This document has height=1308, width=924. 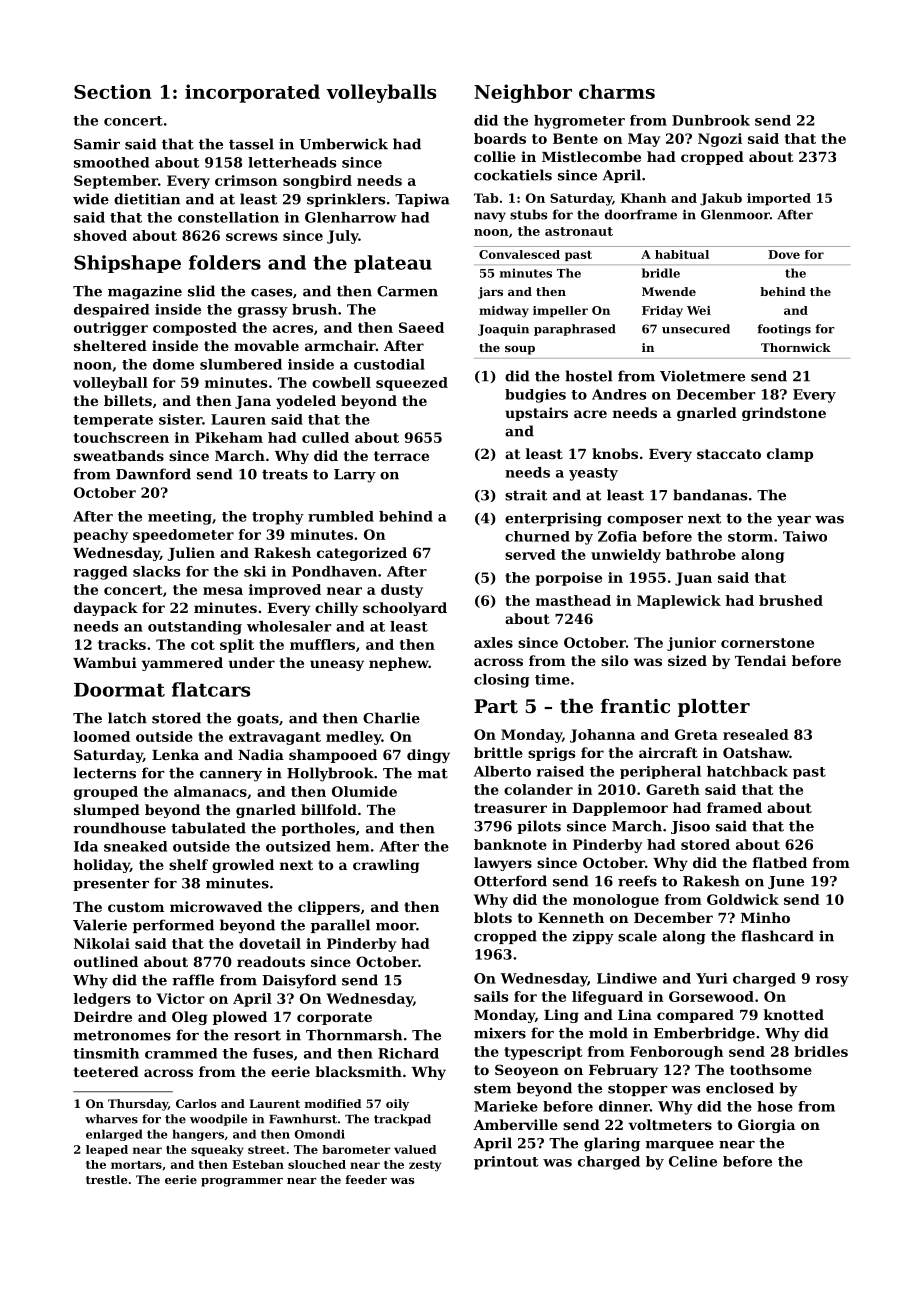 I want to click on Oleg, so click(x=189, y=1018).
